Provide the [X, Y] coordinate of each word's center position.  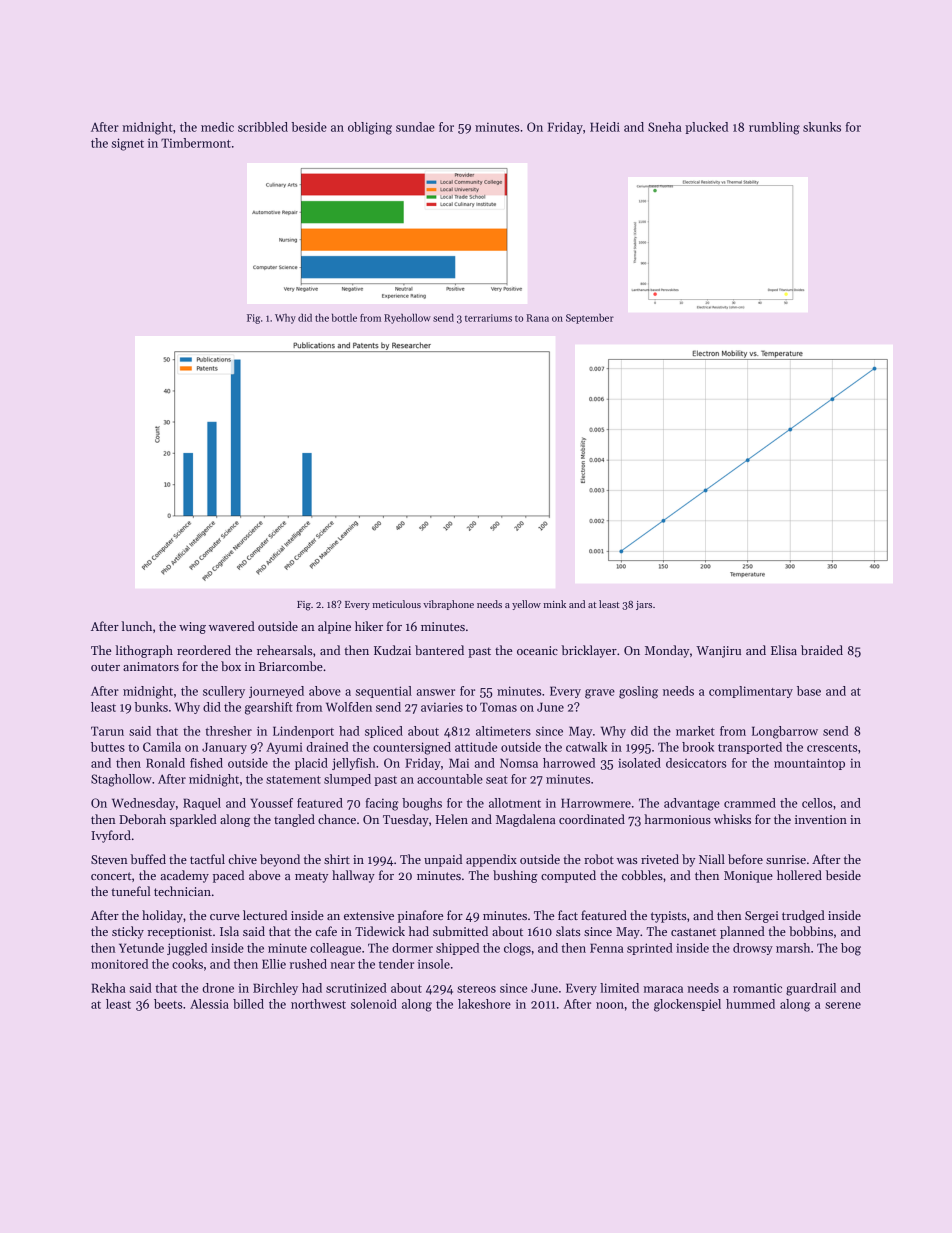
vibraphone [448, 605]
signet [128, 144]
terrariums [488, 318]
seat [497, 780]
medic [217, 127]
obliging [370, 128]
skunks [822, 127]
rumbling [774, 128]
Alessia [209, 1004]
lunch [137, 626]
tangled [294, 820]
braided [822, 650]
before [745, 859]
